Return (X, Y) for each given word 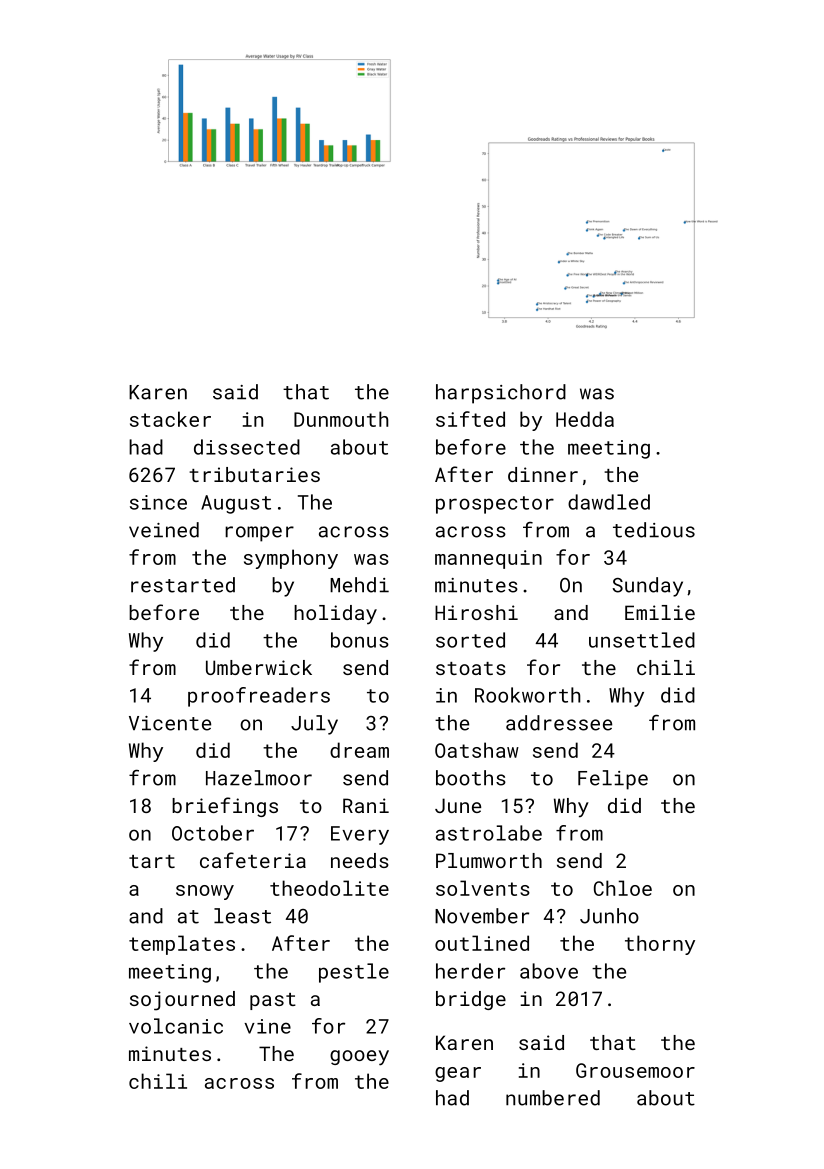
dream (359, 750)
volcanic (176, 1026)
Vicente (170, 723)
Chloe (623, 888)
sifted (470, 419)
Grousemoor (635, 1070)
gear (458, 1074)
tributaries (254, 474)
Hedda (585, 419)
